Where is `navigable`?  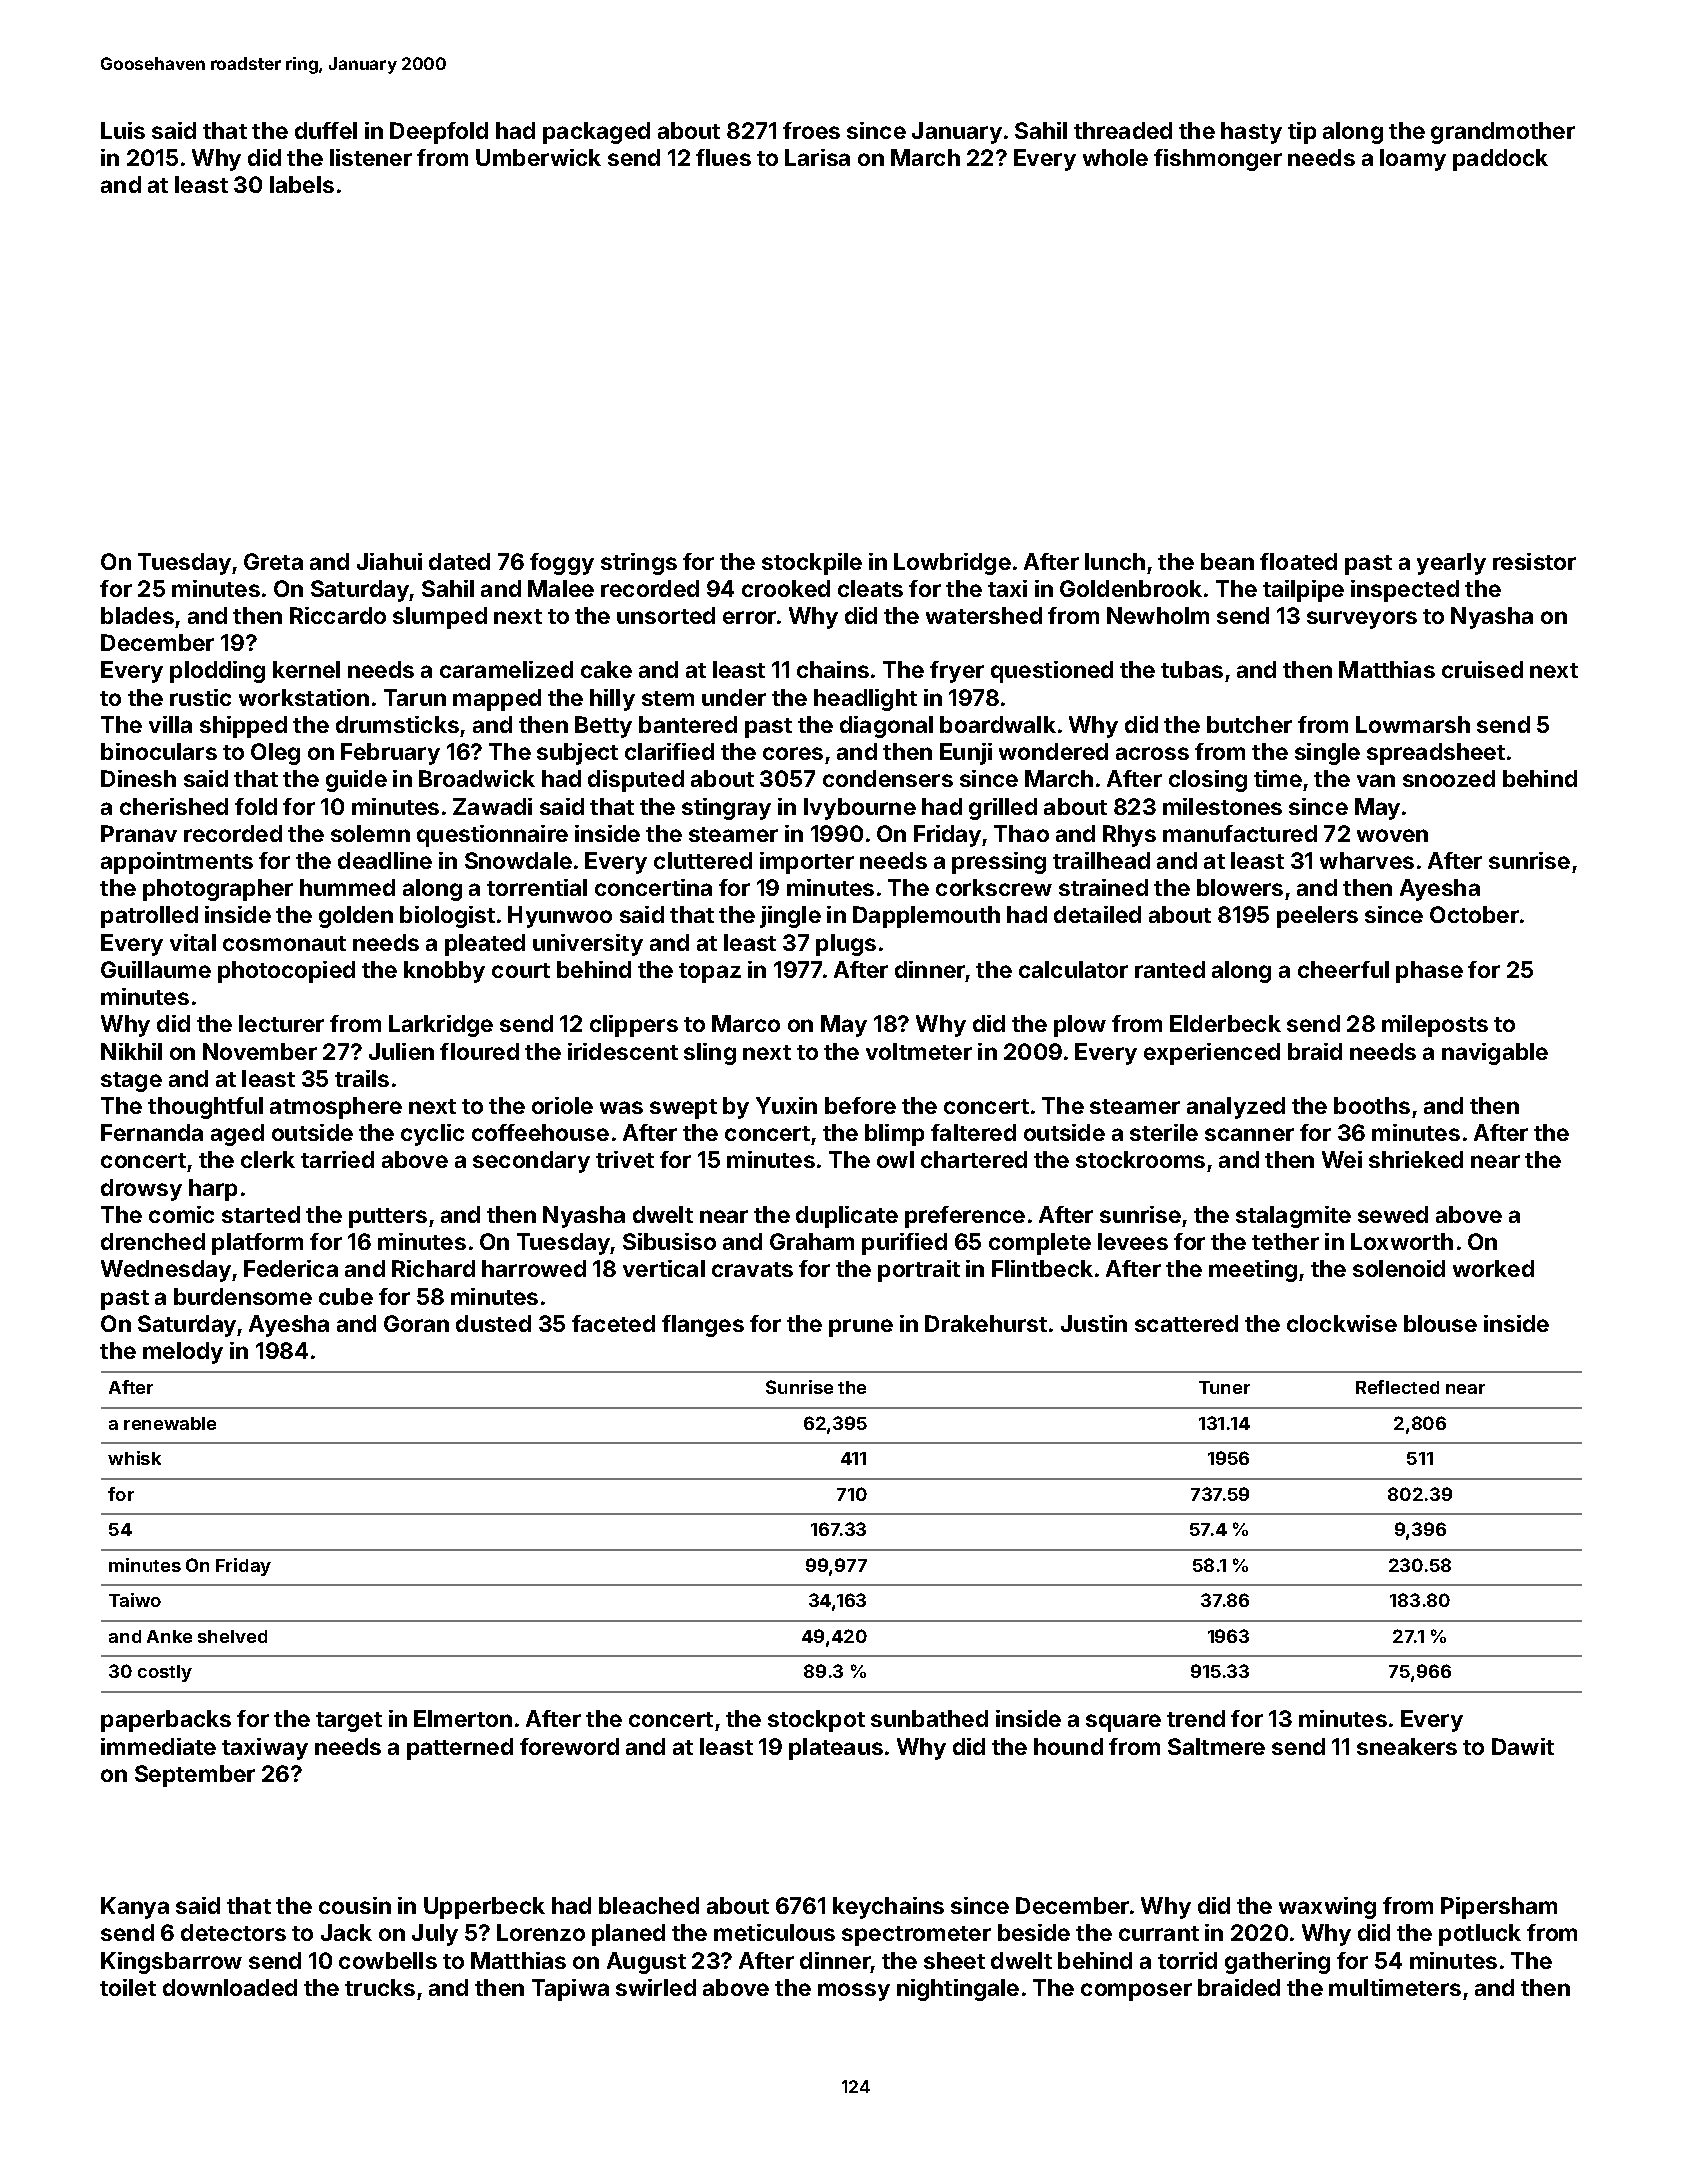
navigable is located at coordinates (1495, 1054).
